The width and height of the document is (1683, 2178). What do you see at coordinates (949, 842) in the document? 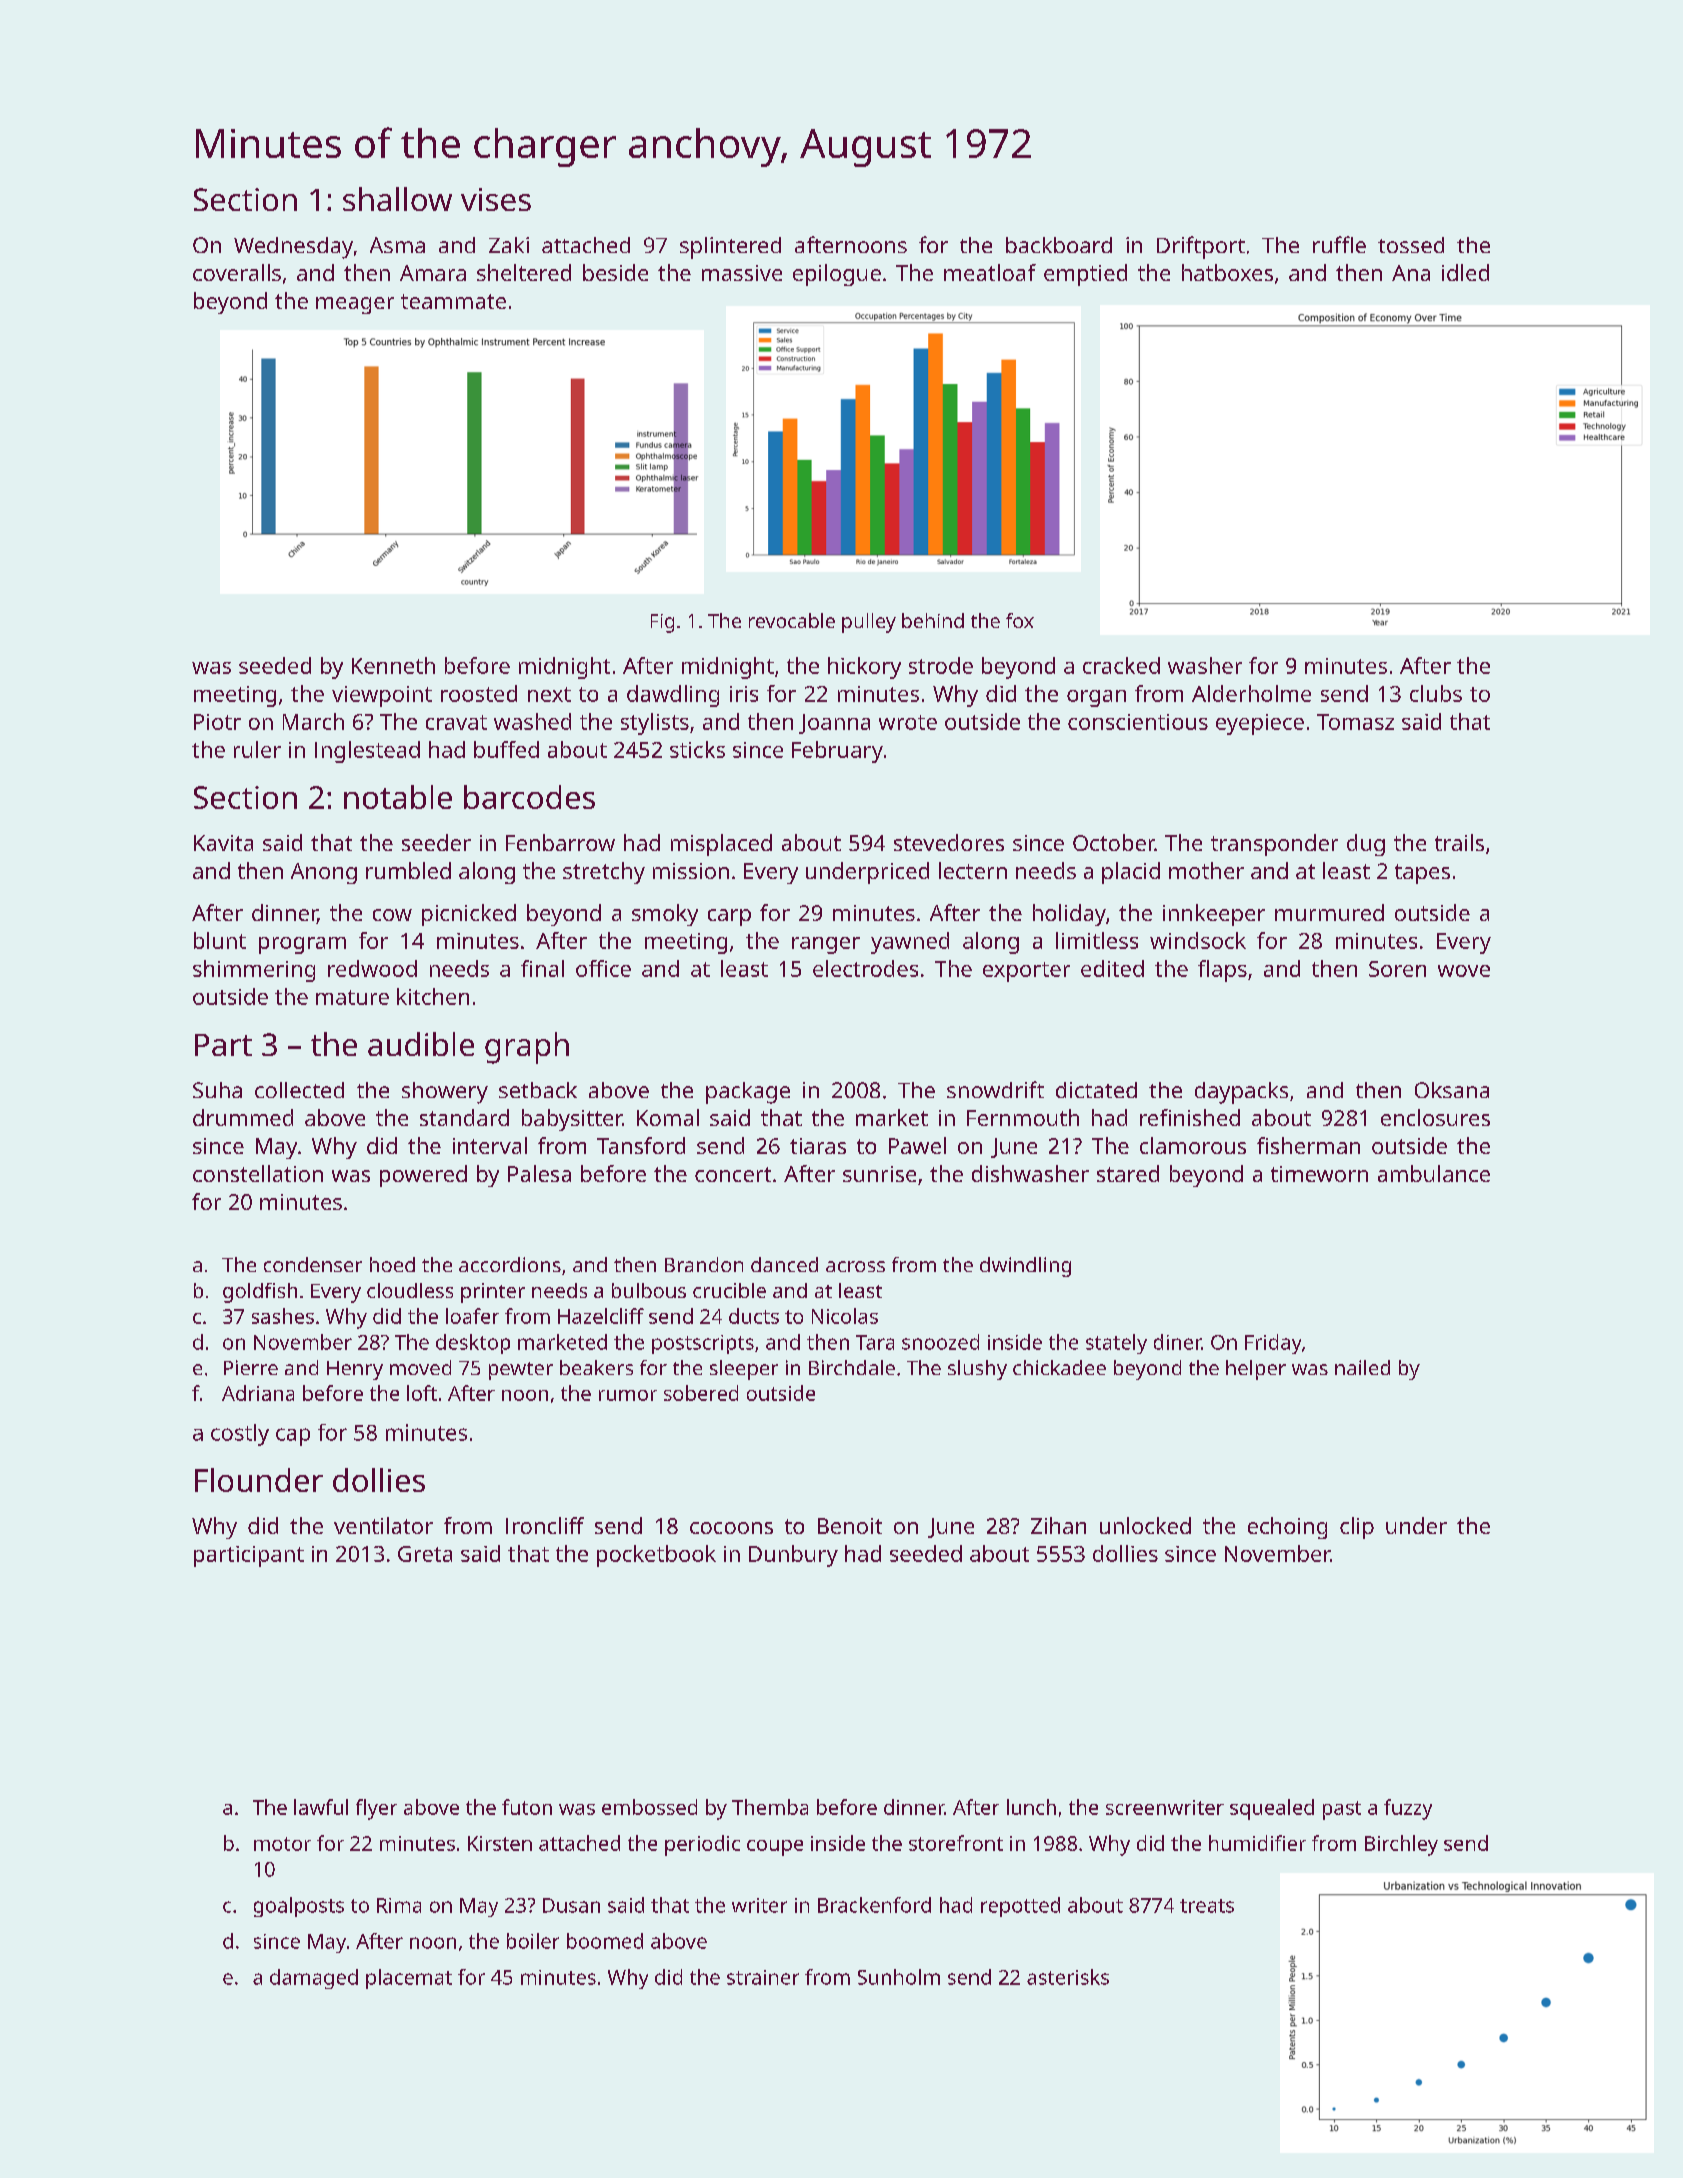
I see `stevedores` at bounding box center [949, 842].
